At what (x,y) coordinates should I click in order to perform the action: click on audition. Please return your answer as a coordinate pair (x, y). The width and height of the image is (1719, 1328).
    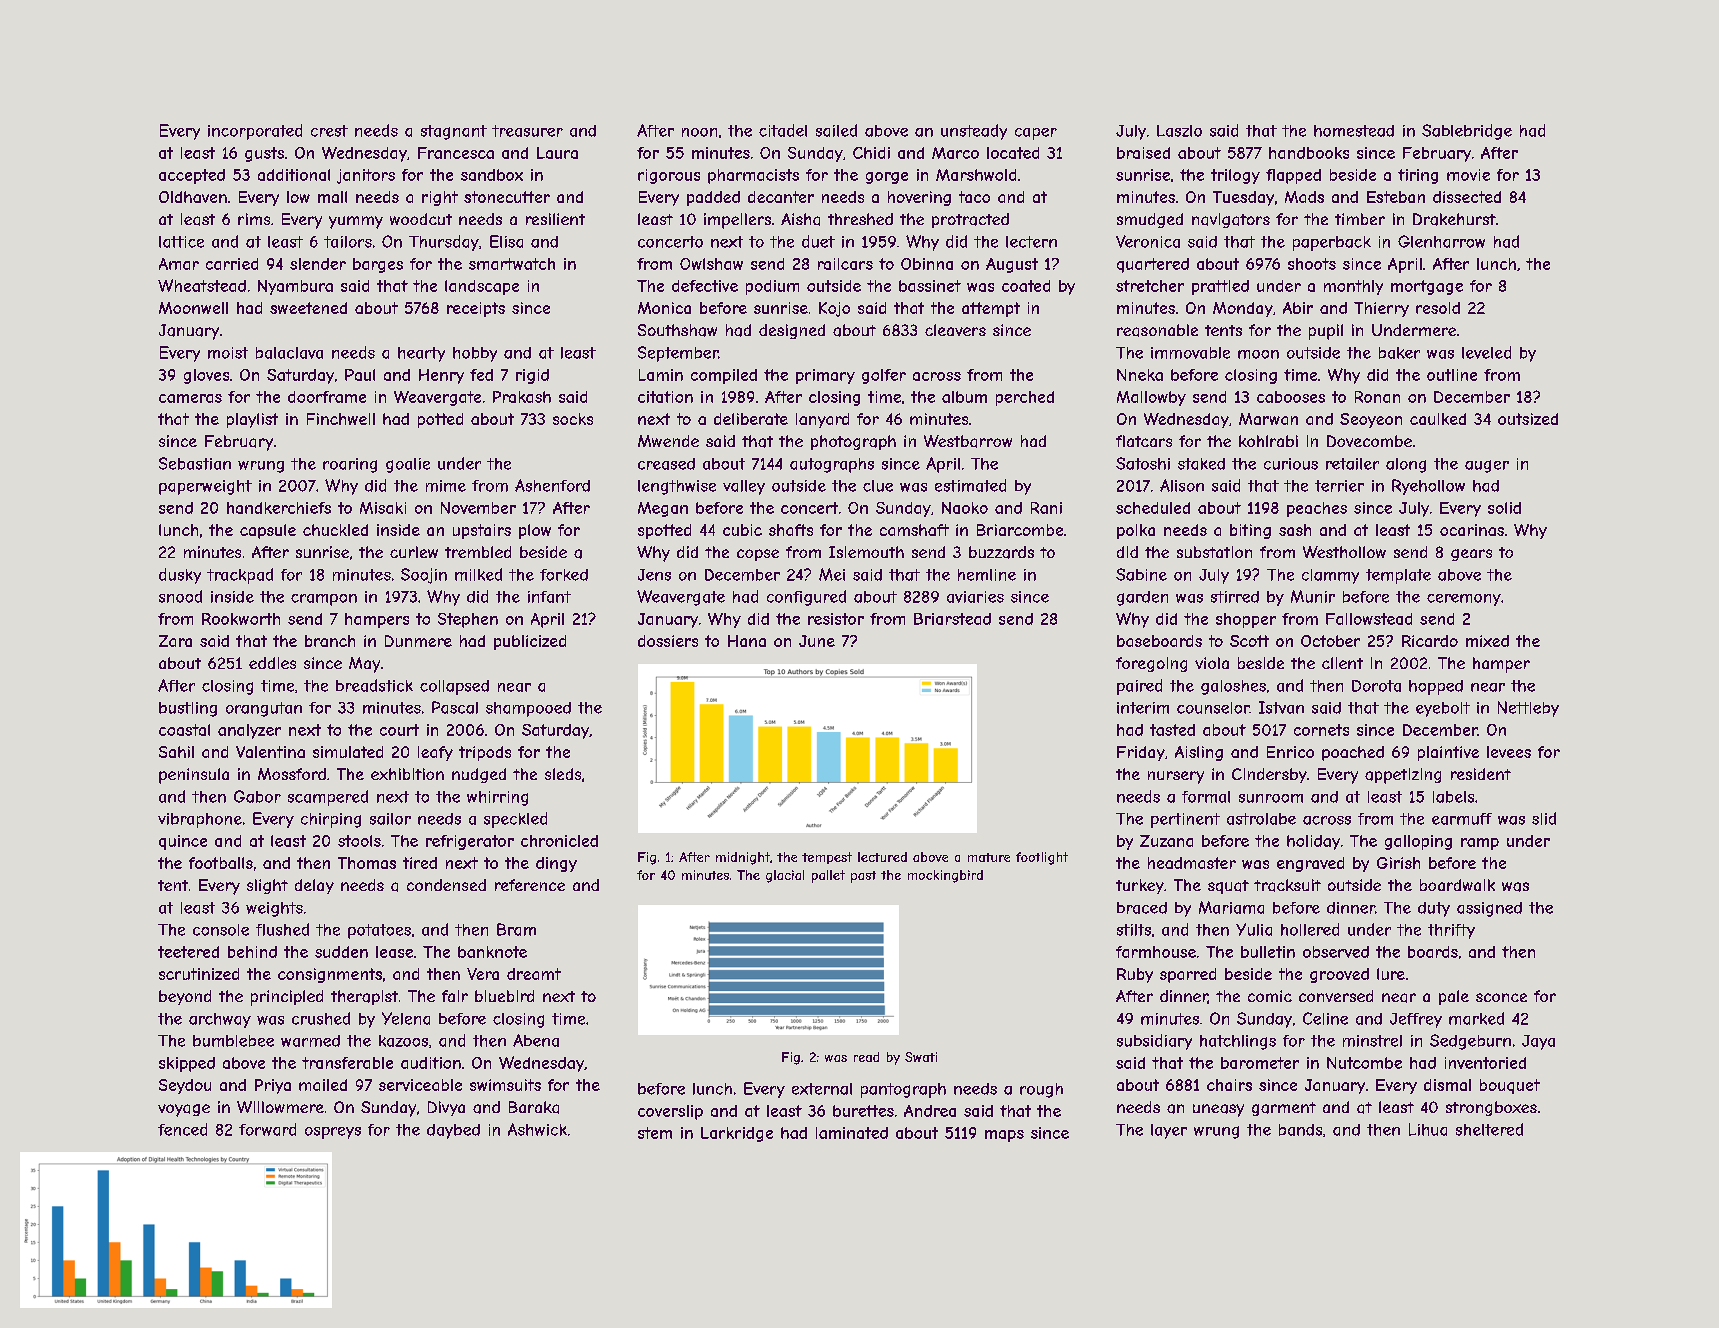
    Looking at the image, I should click on (431, 1063).
